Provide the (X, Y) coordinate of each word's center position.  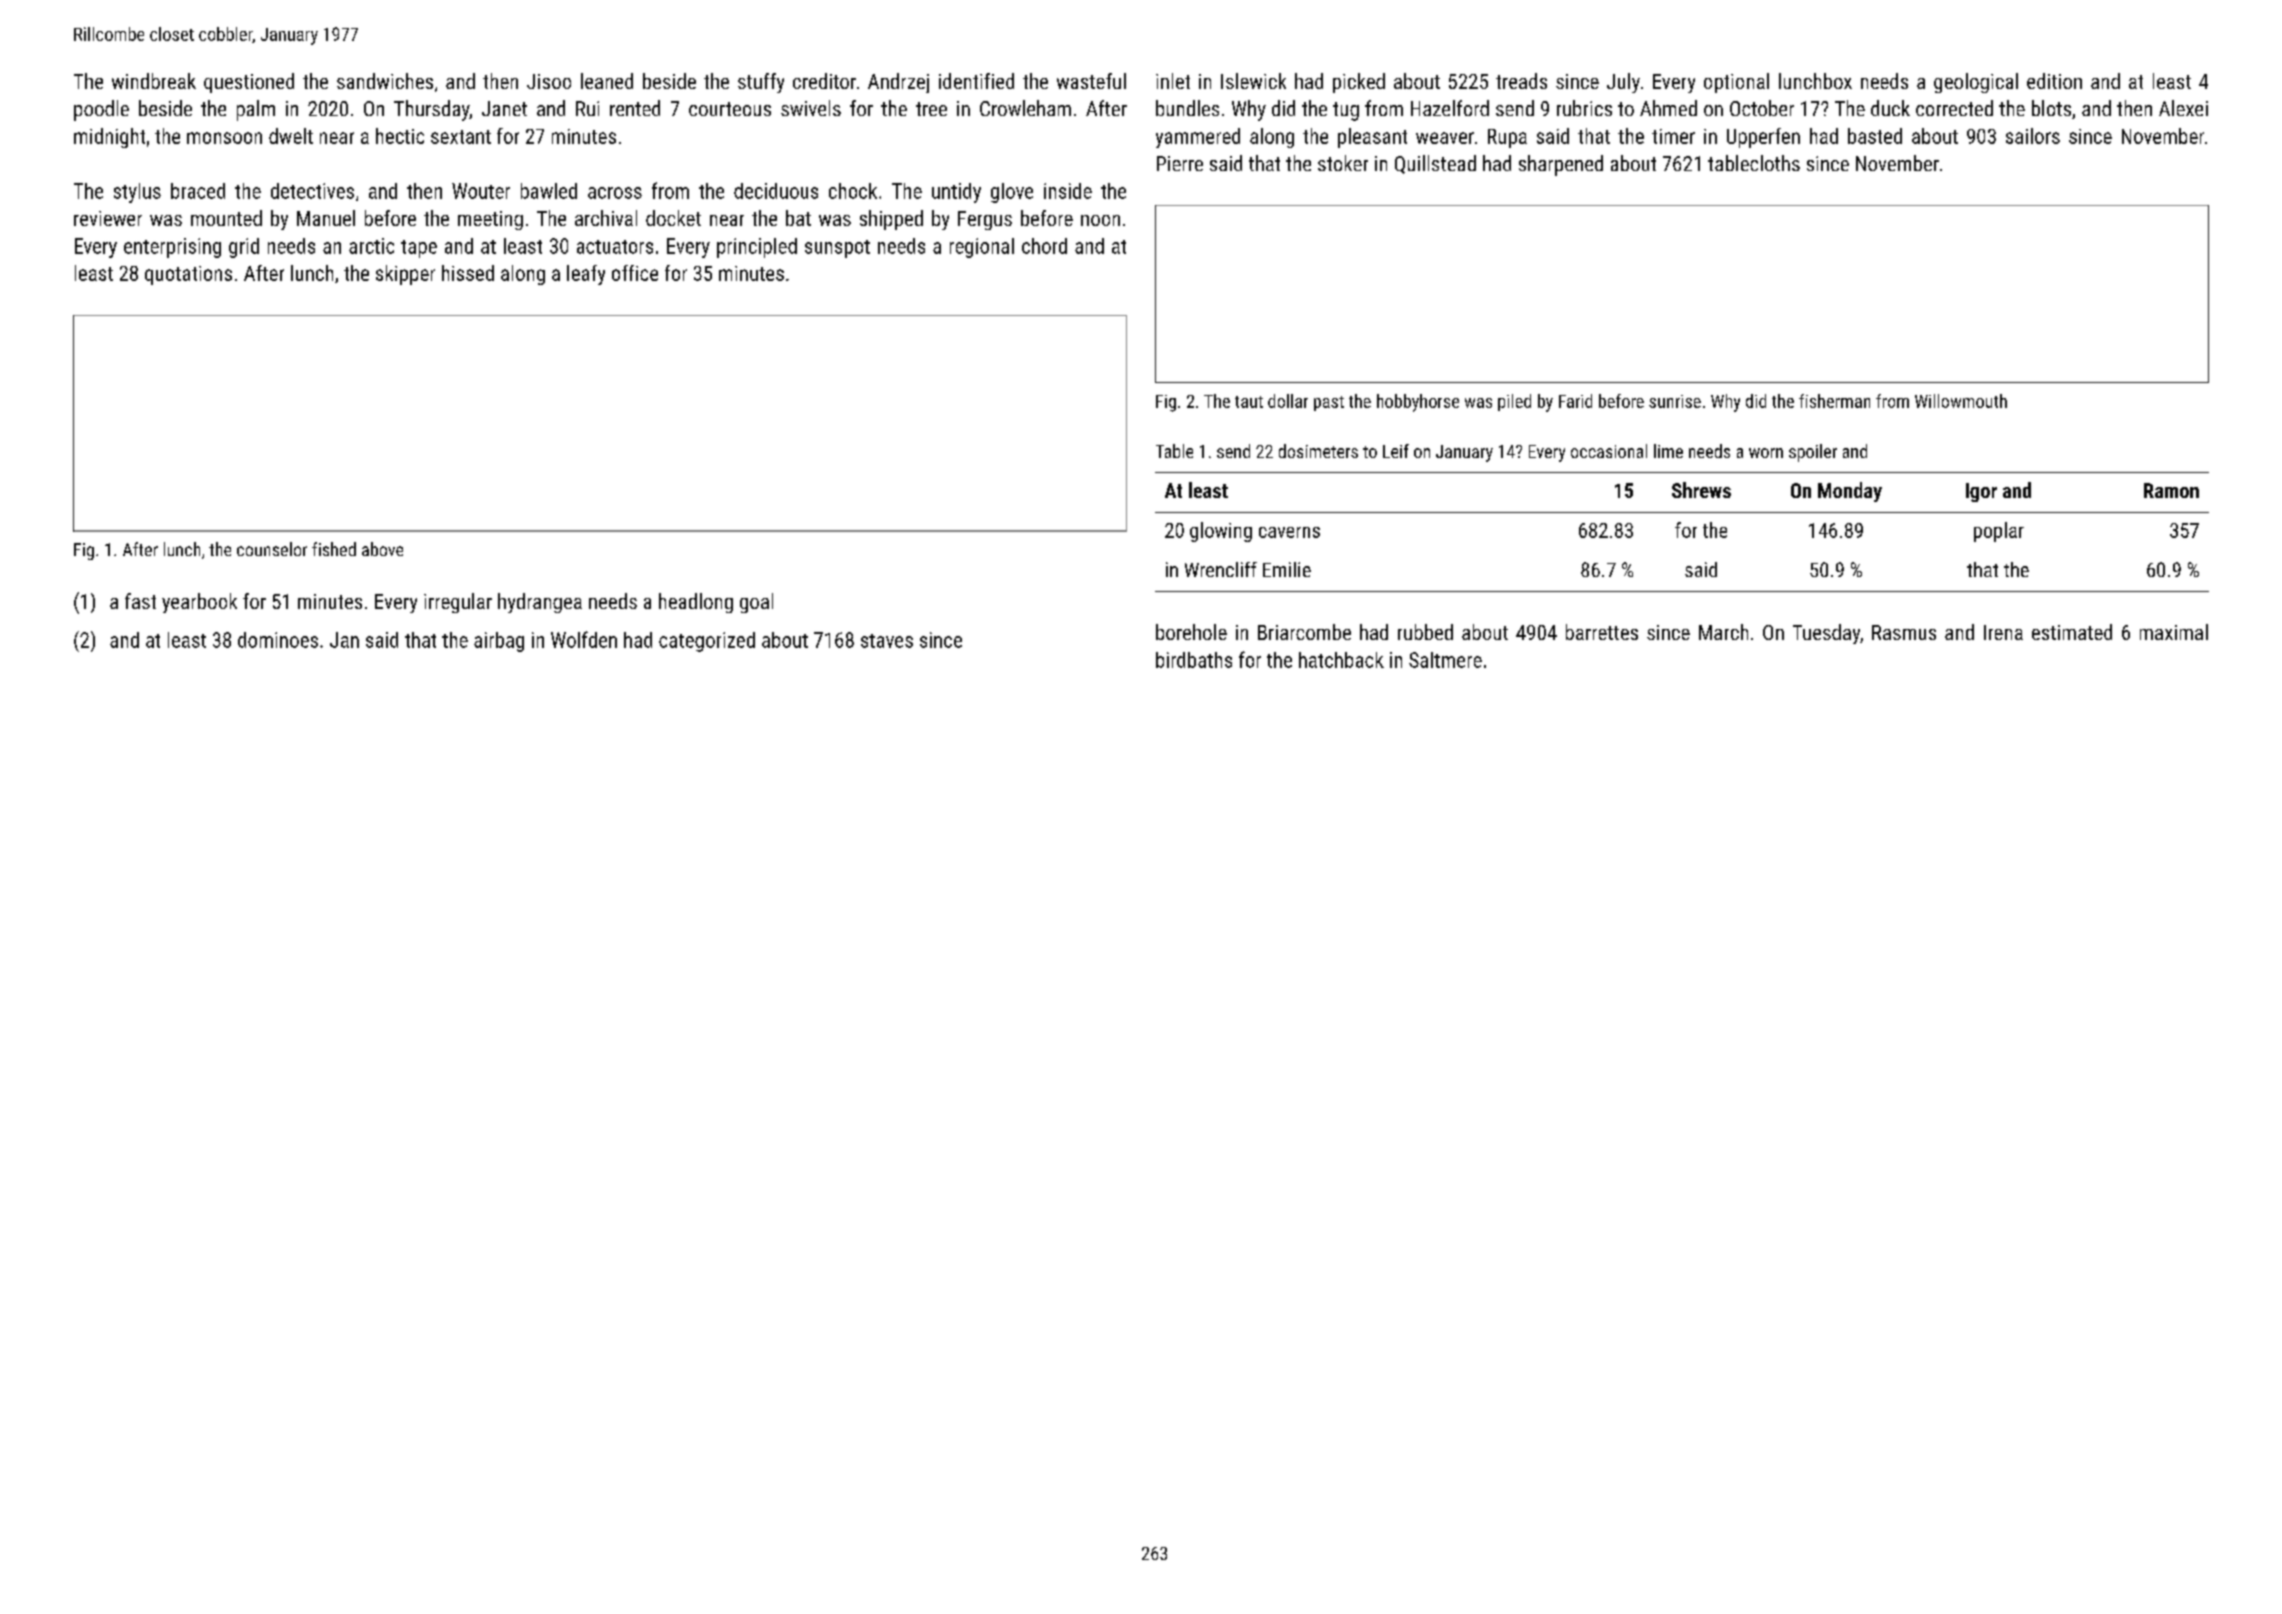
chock (853, 191)
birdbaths (1194, 660)
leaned (607, 81)
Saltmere (1445, 660)
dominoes (278, 640)
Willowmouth (1961, 401)
